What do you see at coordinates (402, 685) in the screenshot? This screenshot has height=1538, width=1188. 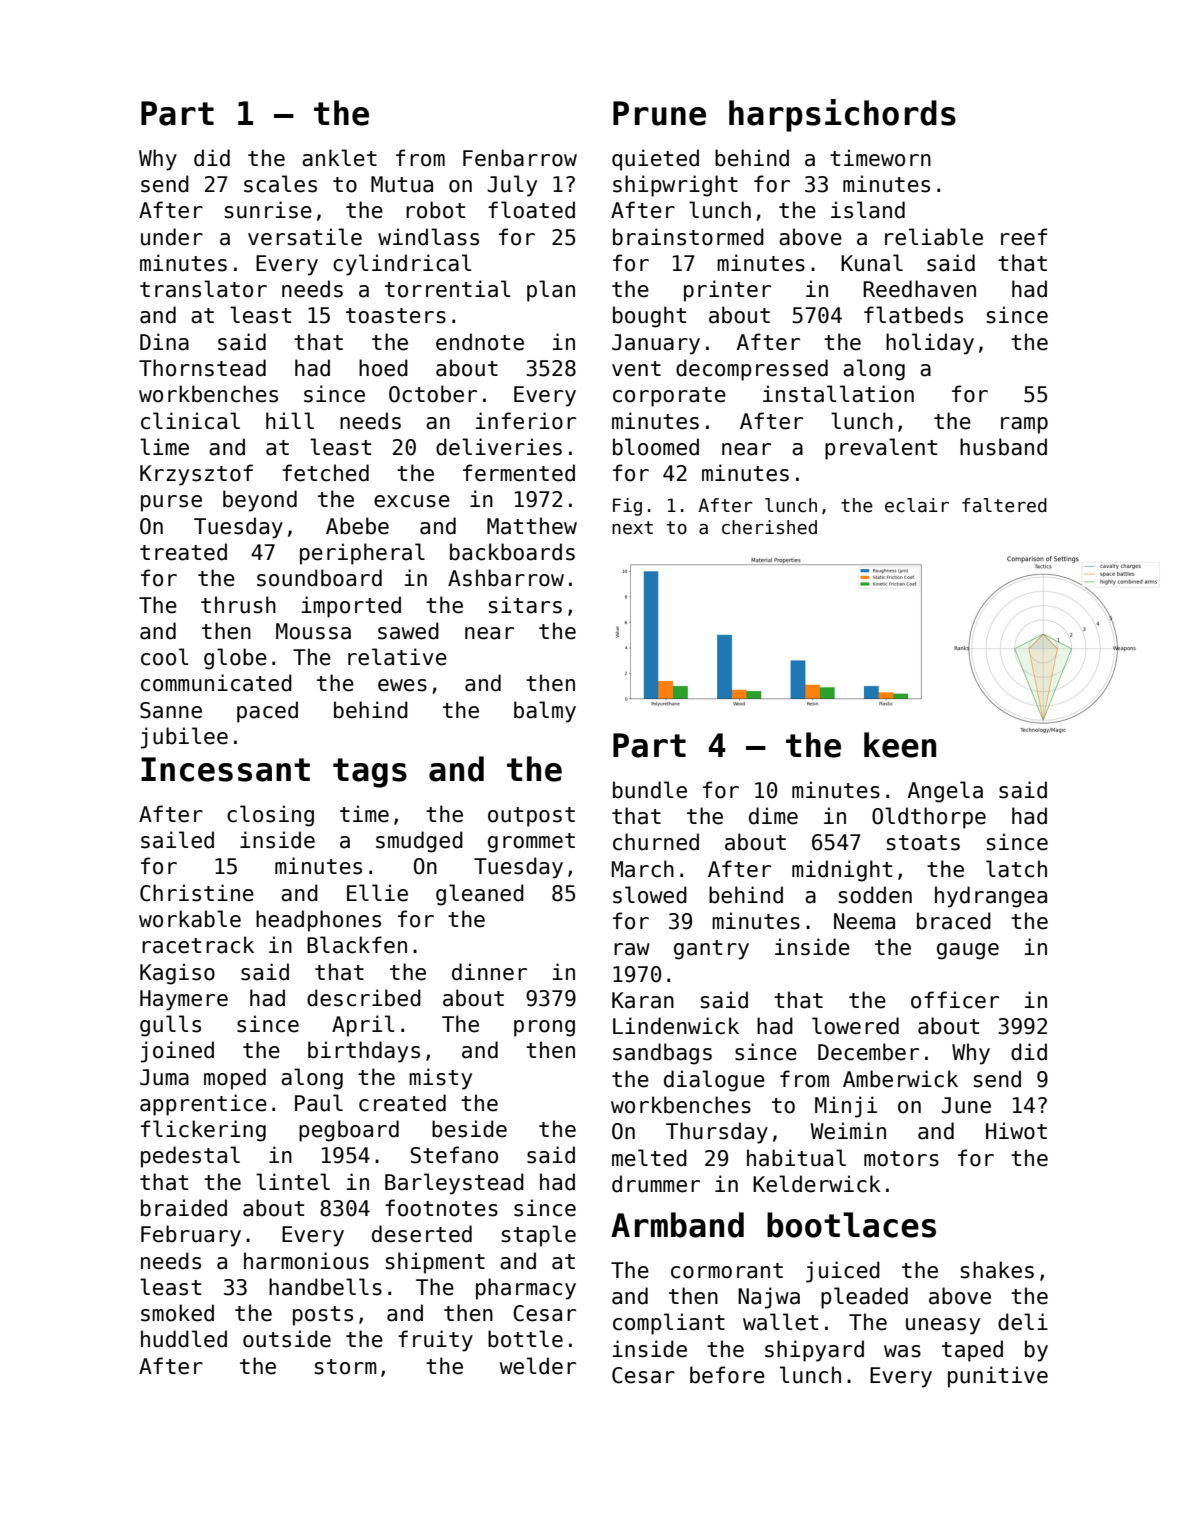 I see `ewes` at bounding box center [402, 685].
